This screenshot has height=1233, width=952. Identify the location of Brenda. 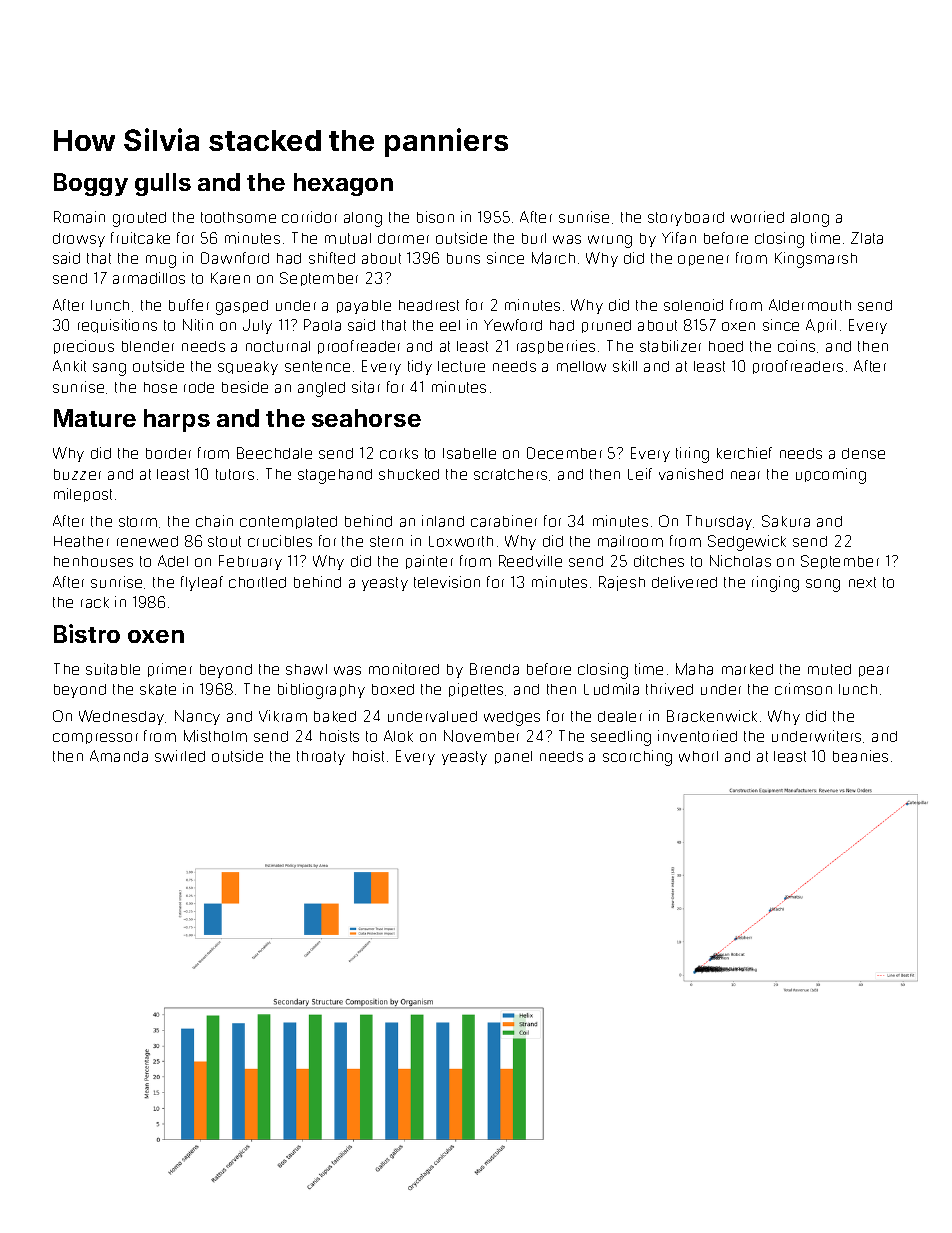
(494, 669).
